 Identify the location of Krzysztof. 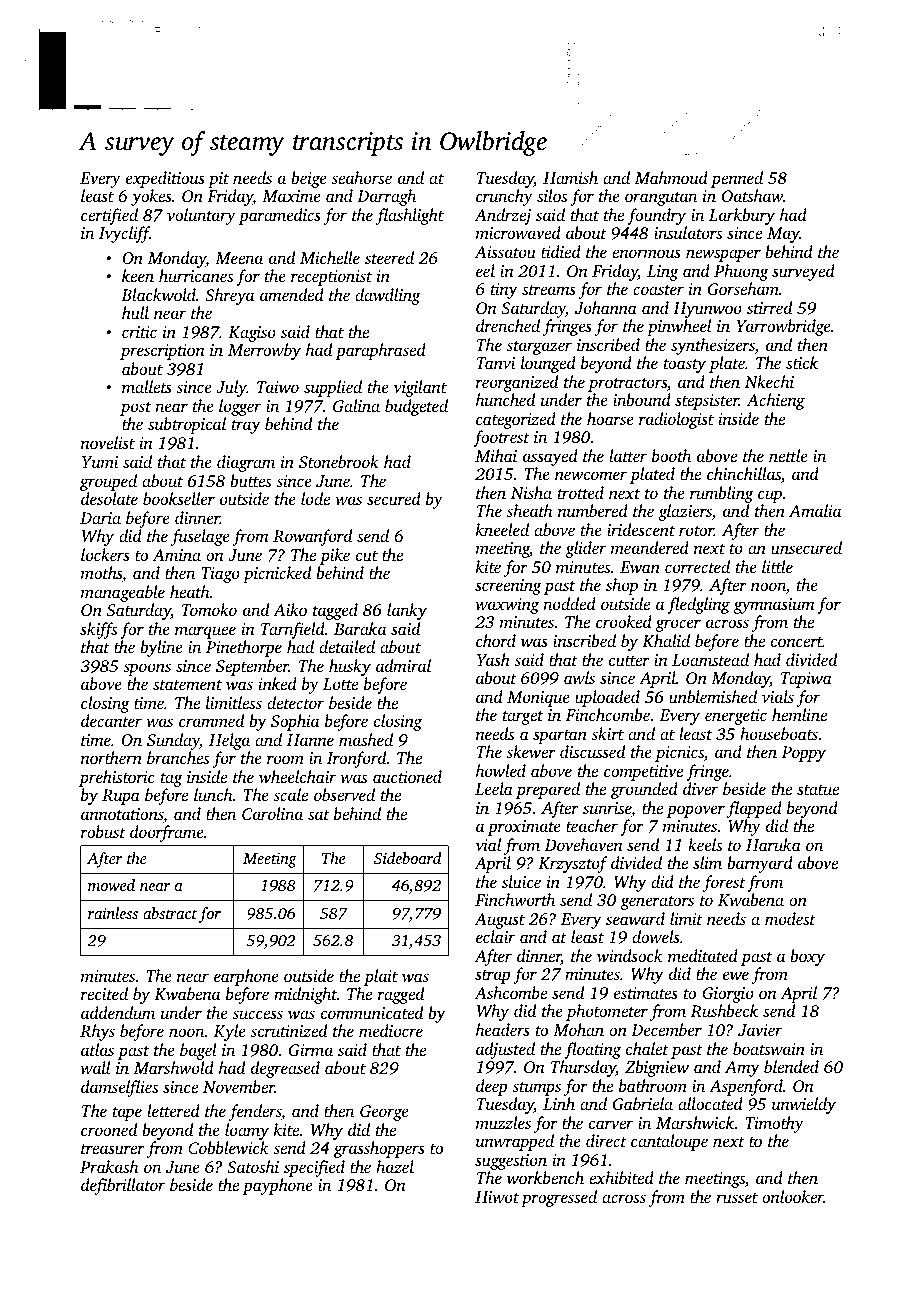
(573, 864).
